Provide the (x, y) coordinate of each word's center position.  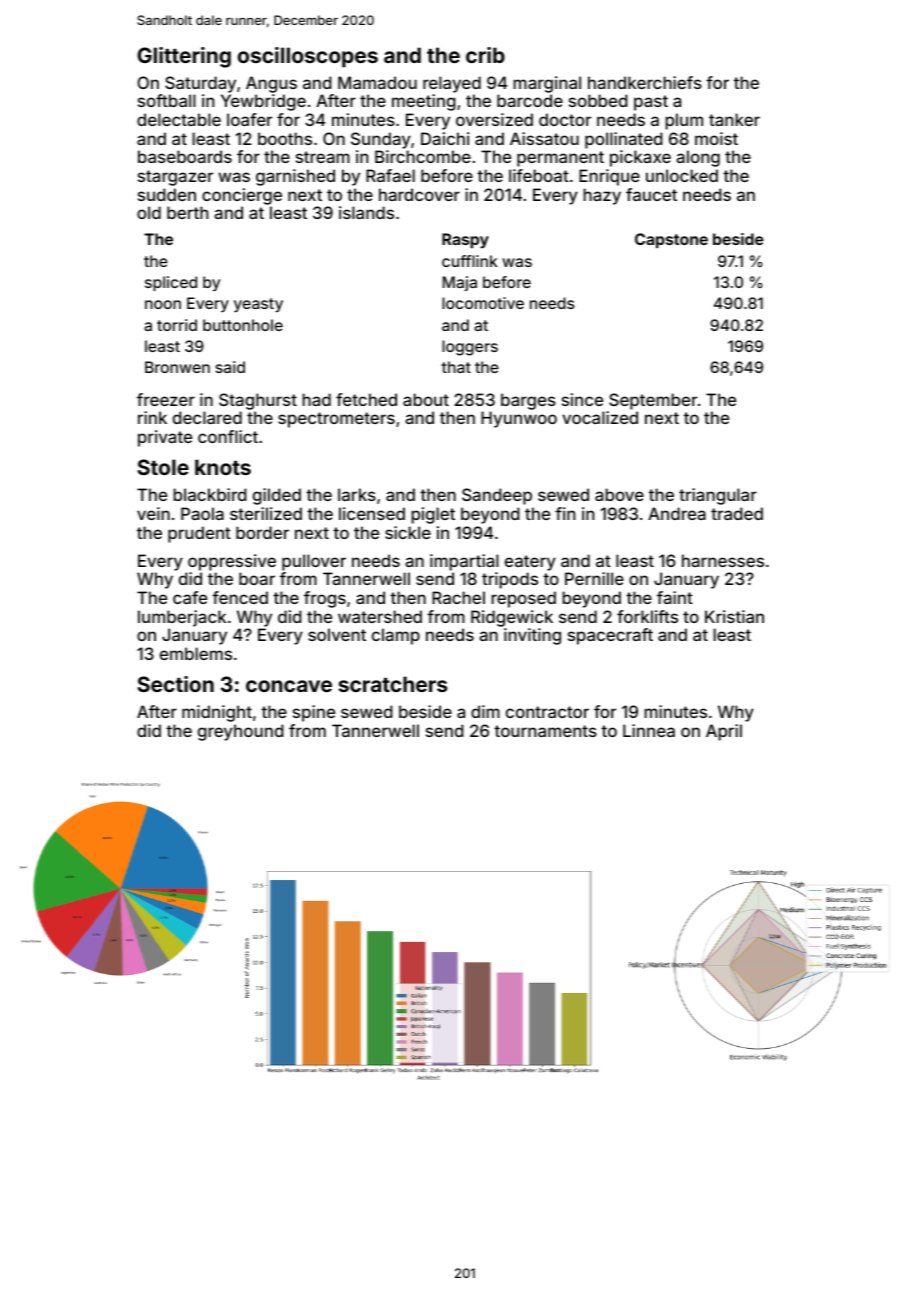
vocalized (600, 417)
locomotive (483, 303)
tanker (734, 119)
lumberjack (182, 618)
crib (485, 55)
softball (167, 100)
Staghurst (258, 401)
